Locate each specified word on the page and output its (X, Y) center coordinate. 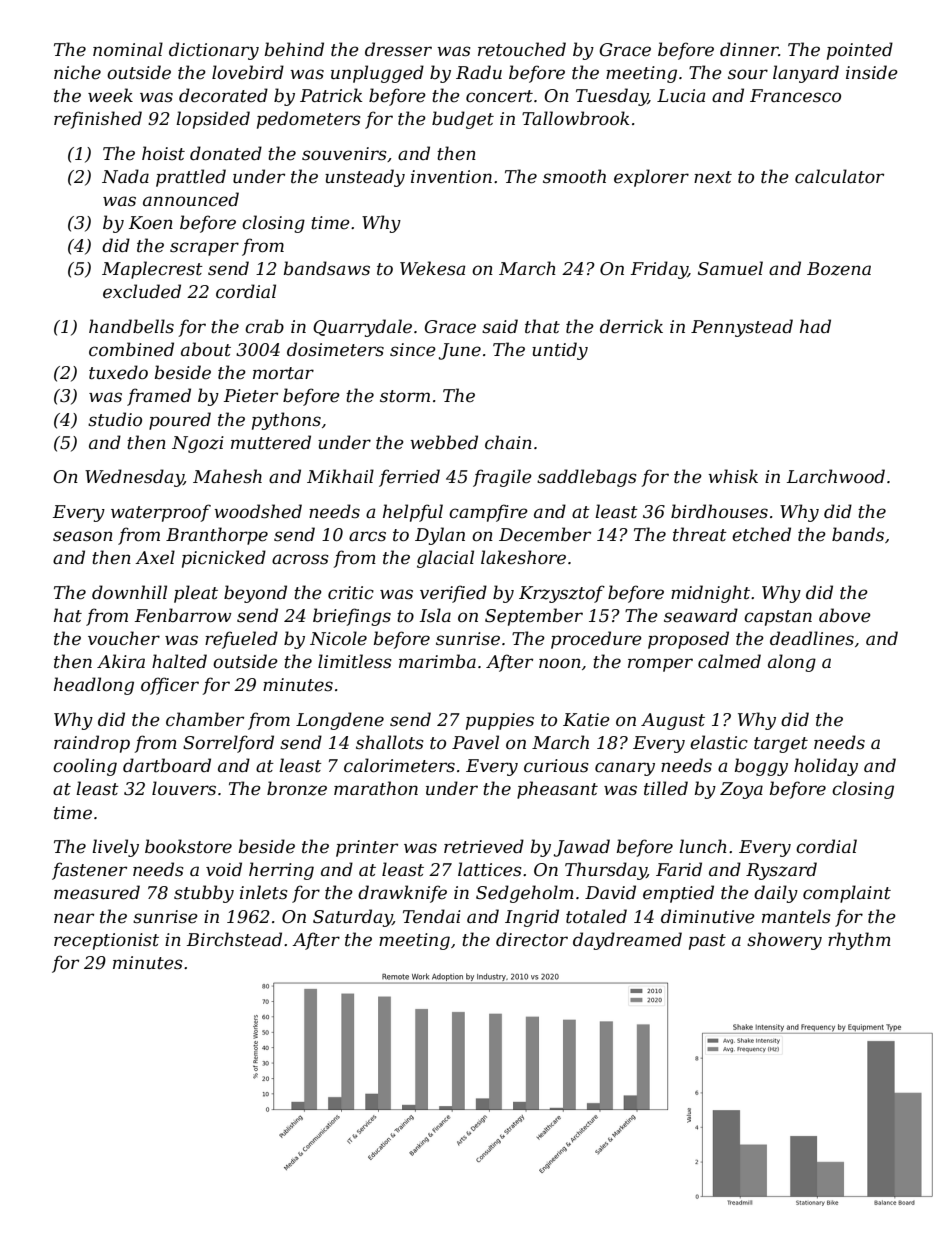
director (532, 939)
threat (700, 534)
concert (499, 96)
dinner (749, 49)
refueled (241, 640)
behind (294, 49)
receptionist (106, 941)
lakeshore (523, 557)
